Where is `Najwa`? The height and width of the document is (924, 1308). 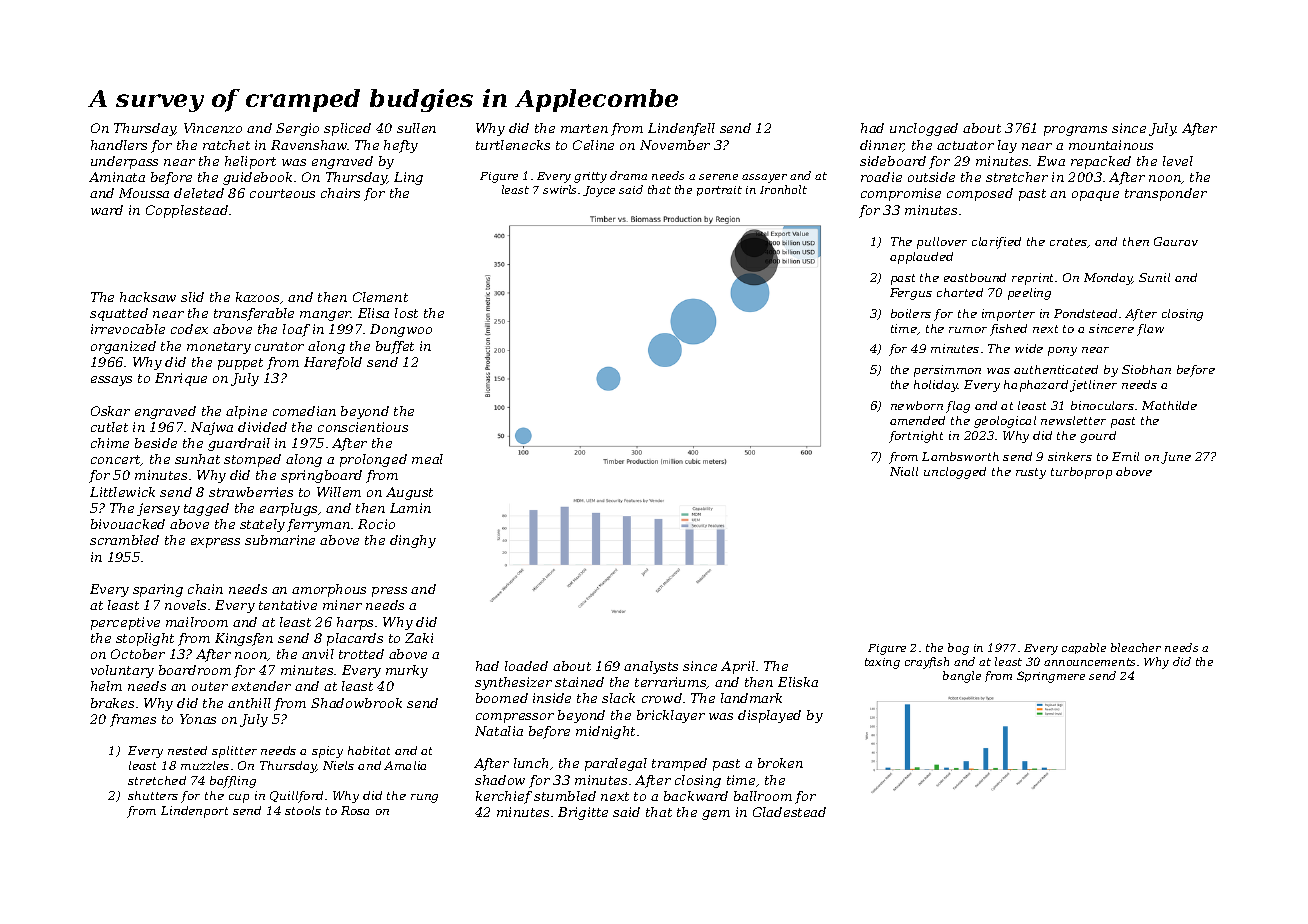
Najwa is located at coordinates (212, 428).
